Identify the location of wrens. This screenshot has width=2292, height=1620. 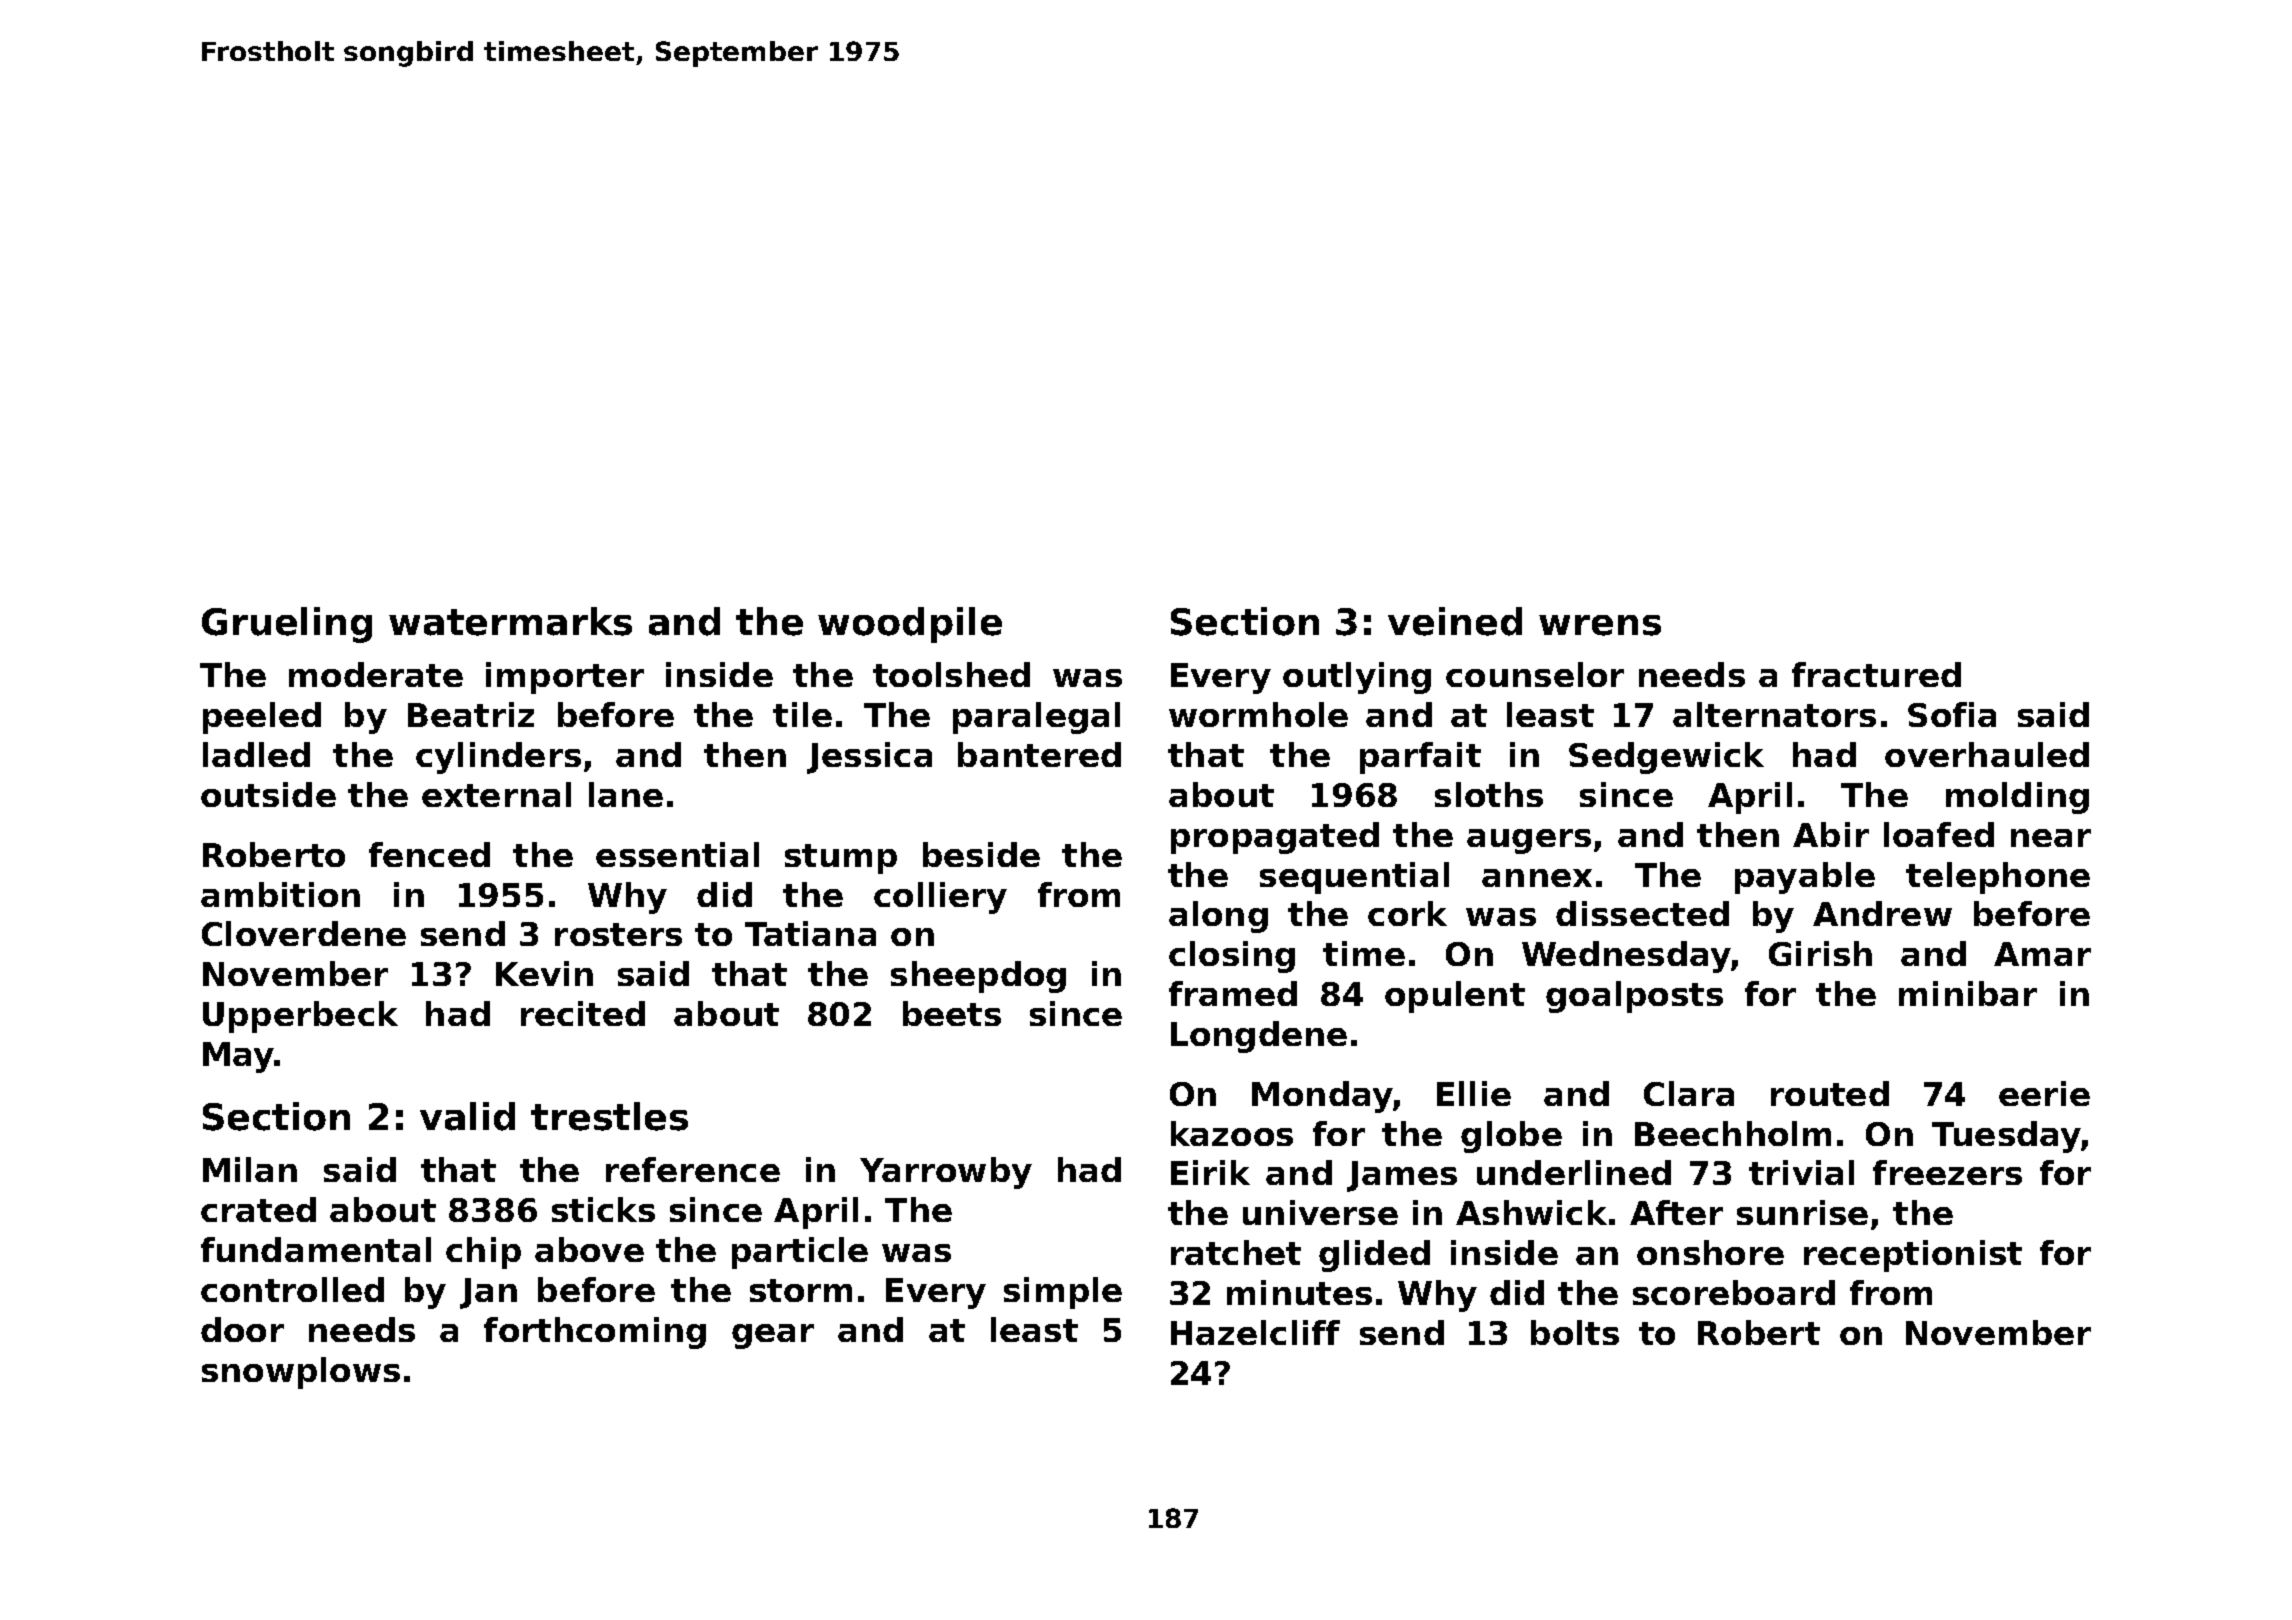
(1600, 625).
